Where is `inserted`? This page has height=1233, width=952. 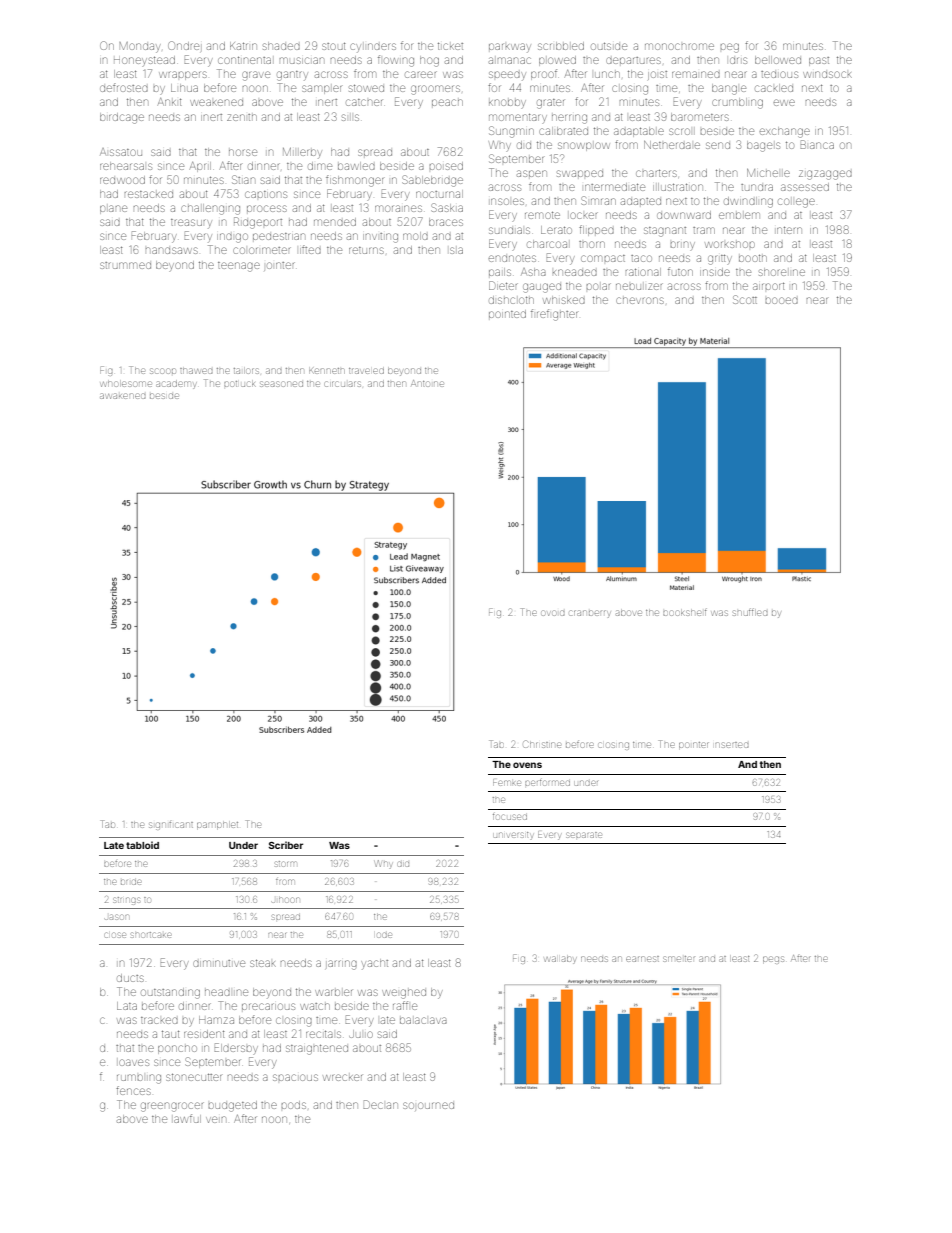 inserted is located at coordinates (731, 745).
